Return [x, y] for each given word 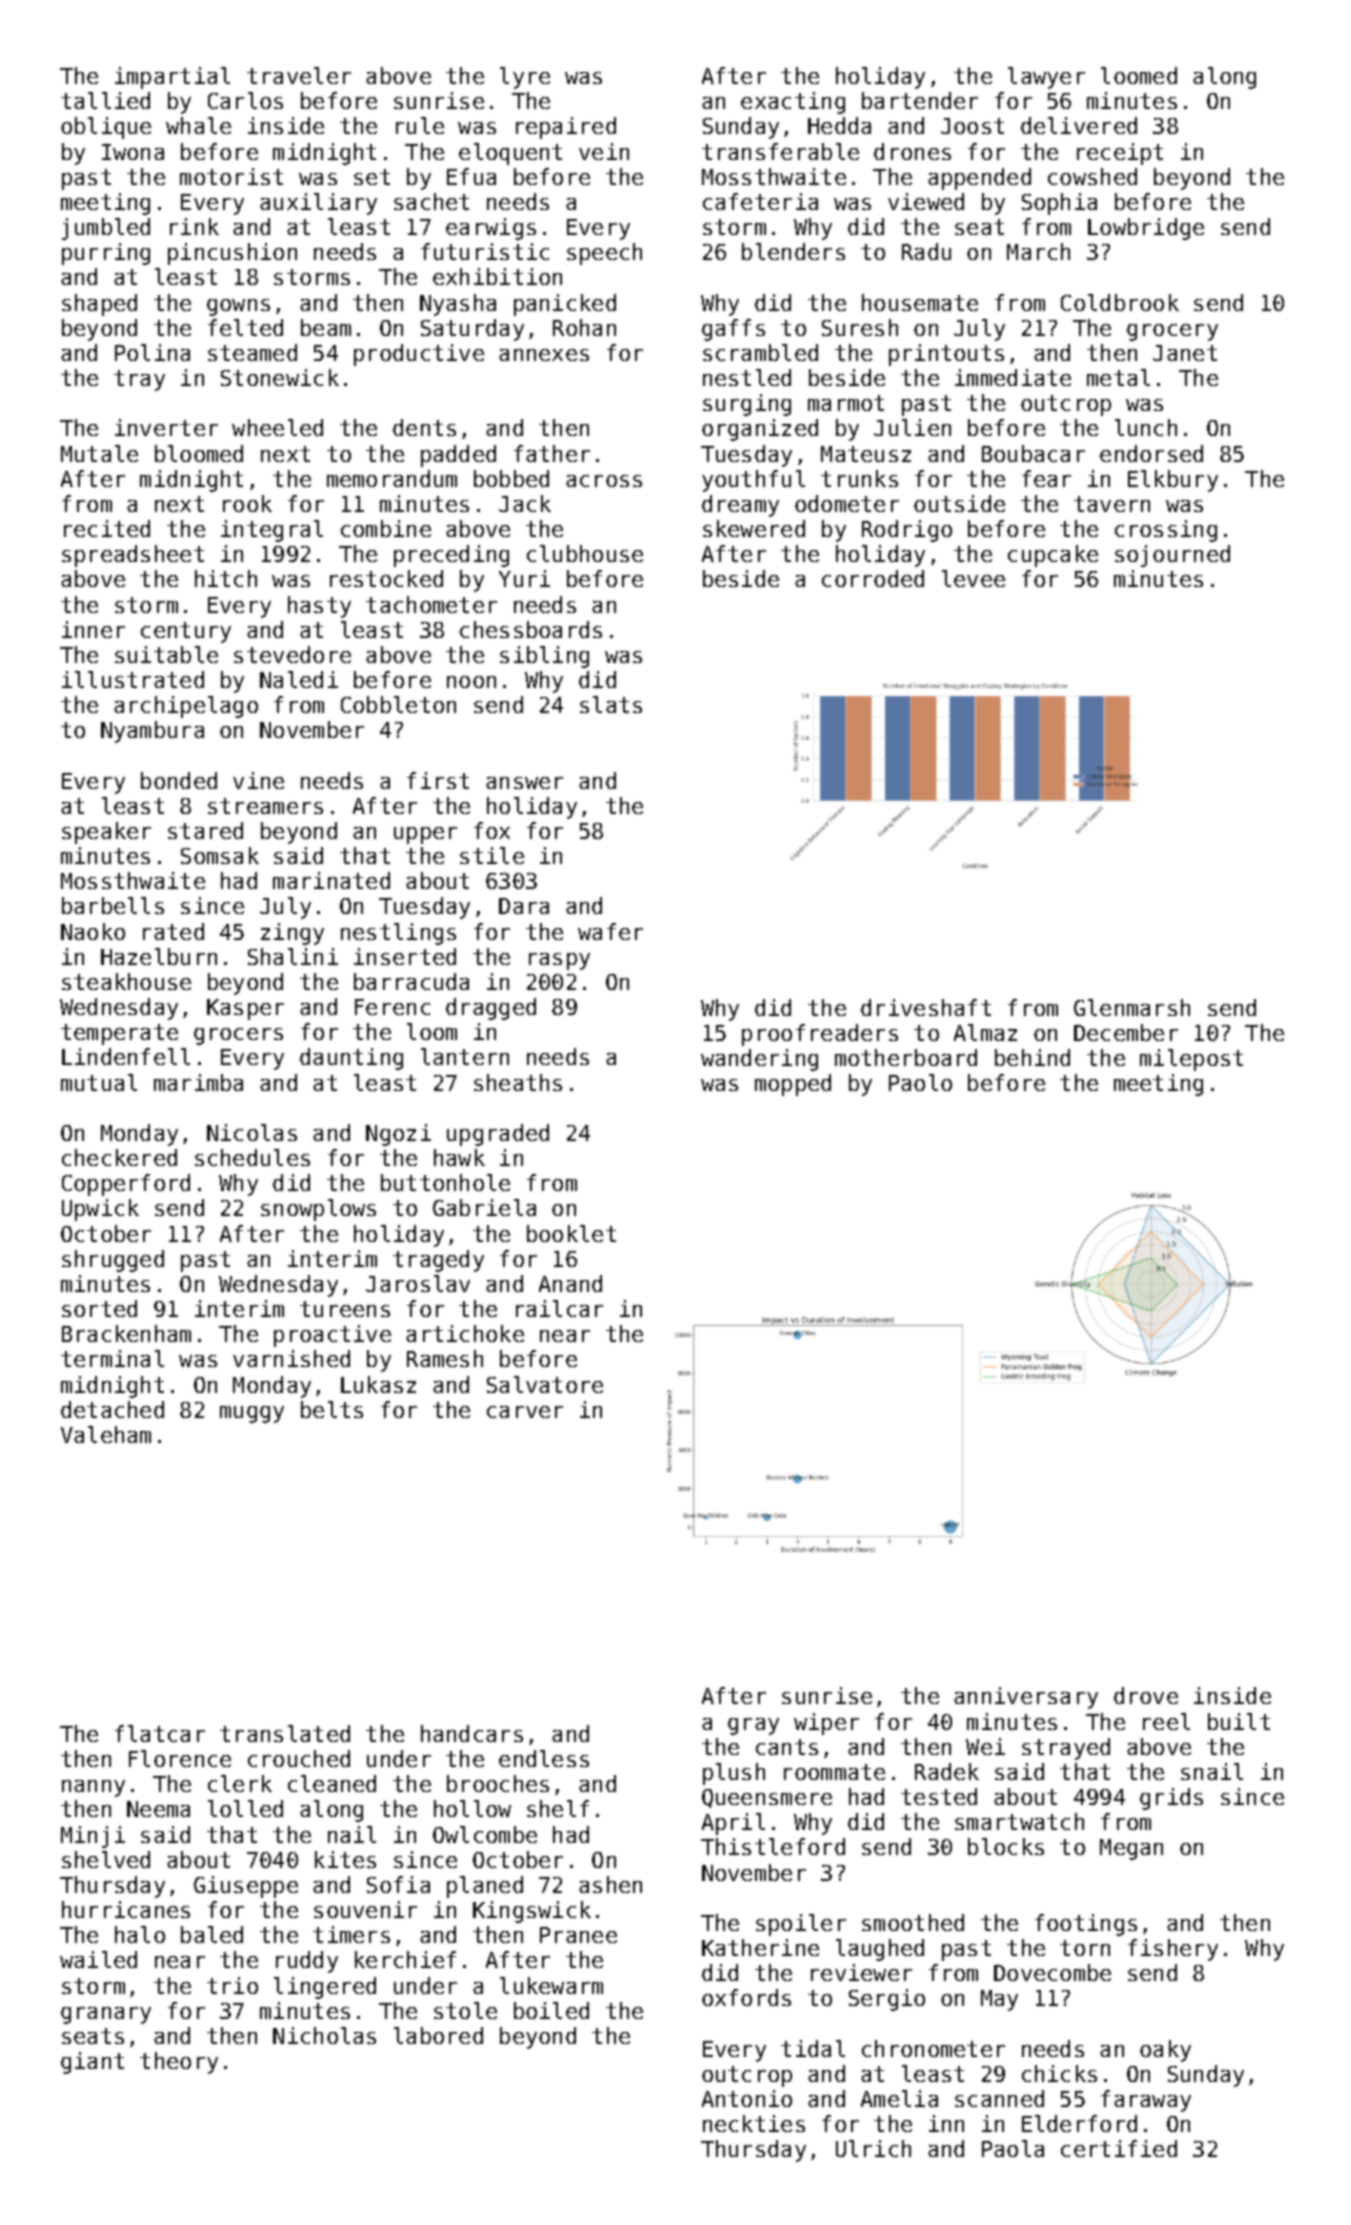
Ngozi [398, 1135]
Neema [158, 1809]
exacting [793, 103]
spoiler [801, 1925]
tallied [105, 100]
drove [1146, 1695]
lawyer [1046, 78]
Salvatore [545, 1384]
